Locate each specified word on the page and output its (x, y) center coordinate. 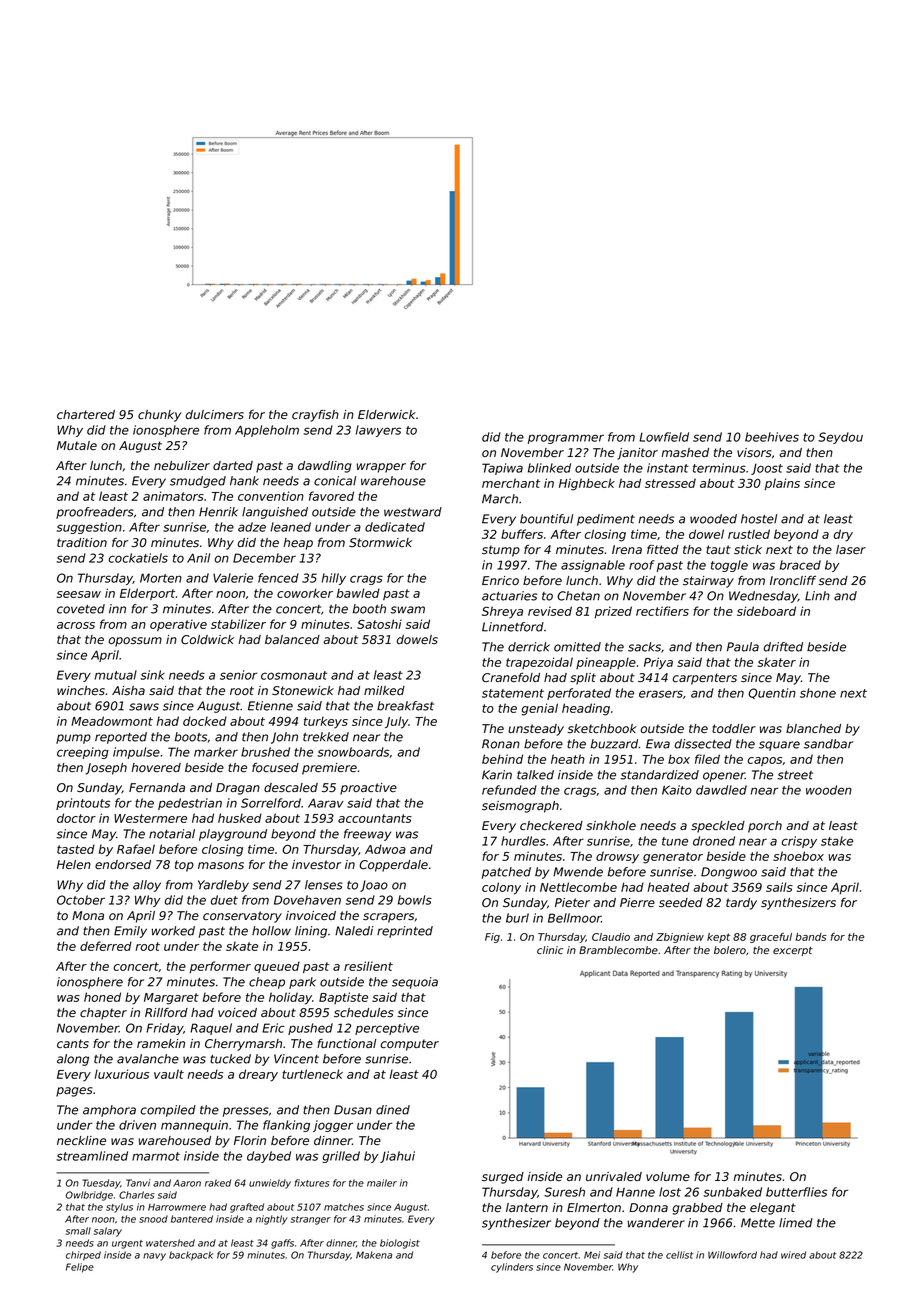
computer (409, 1045)
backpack (191, 1256)
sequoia (415, 983)
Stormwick (380, 542)
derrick (529, 647)
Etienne (270, 706)
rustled (749, 534)
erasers (661, 694)
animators (173, 496)
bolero (730, 950)
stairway (708, 582)
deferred (106, 946)
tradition (82, 542)
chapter (103, 1014)
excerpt (793, 951)
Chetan (578, 596)
